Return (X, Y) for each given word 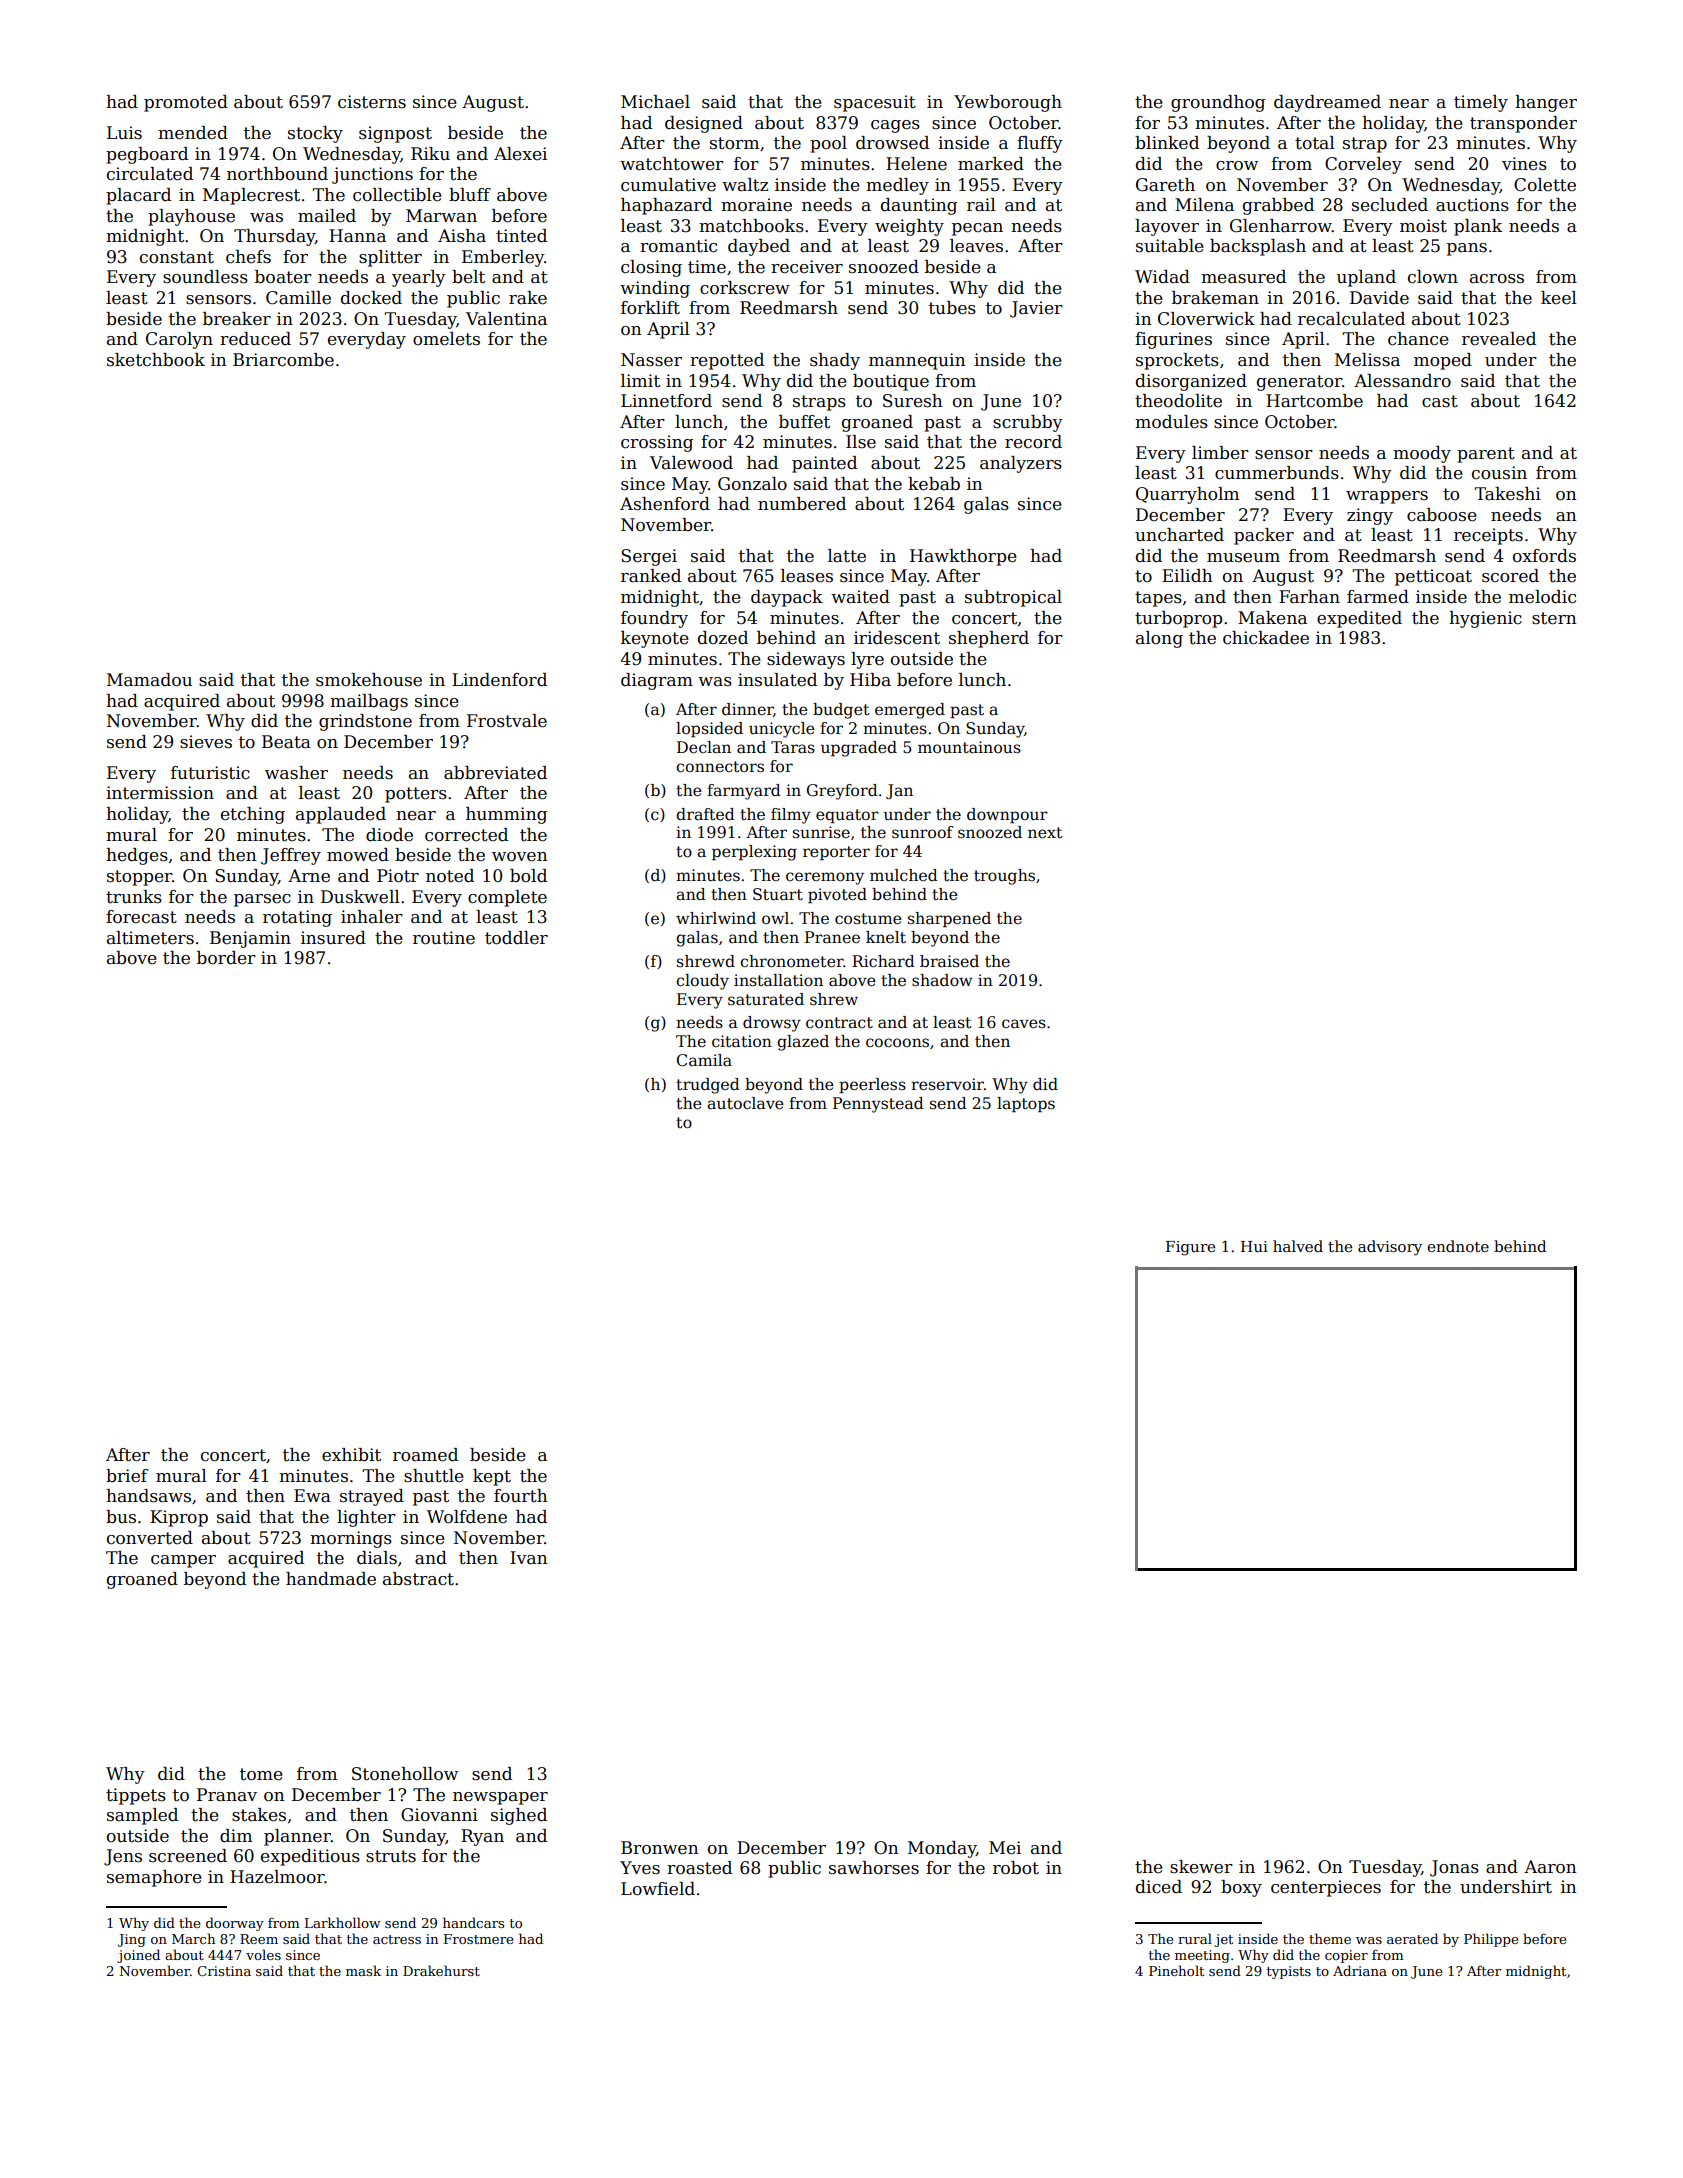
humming (506, 815)
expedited (1359, 619)
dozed (723, 638)
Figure (1190, 1248)
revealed (1499, 339)
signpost (395, 134)
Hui (1254, 1246)
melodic (1542, 597)
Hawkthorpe (963, 557)
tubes (952, 308)
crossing (657, 443)
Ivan (529, 1558)
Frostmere (478, 1939)
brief (127, 1476)
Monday (942, 1849)
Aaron (1550, 1867)
